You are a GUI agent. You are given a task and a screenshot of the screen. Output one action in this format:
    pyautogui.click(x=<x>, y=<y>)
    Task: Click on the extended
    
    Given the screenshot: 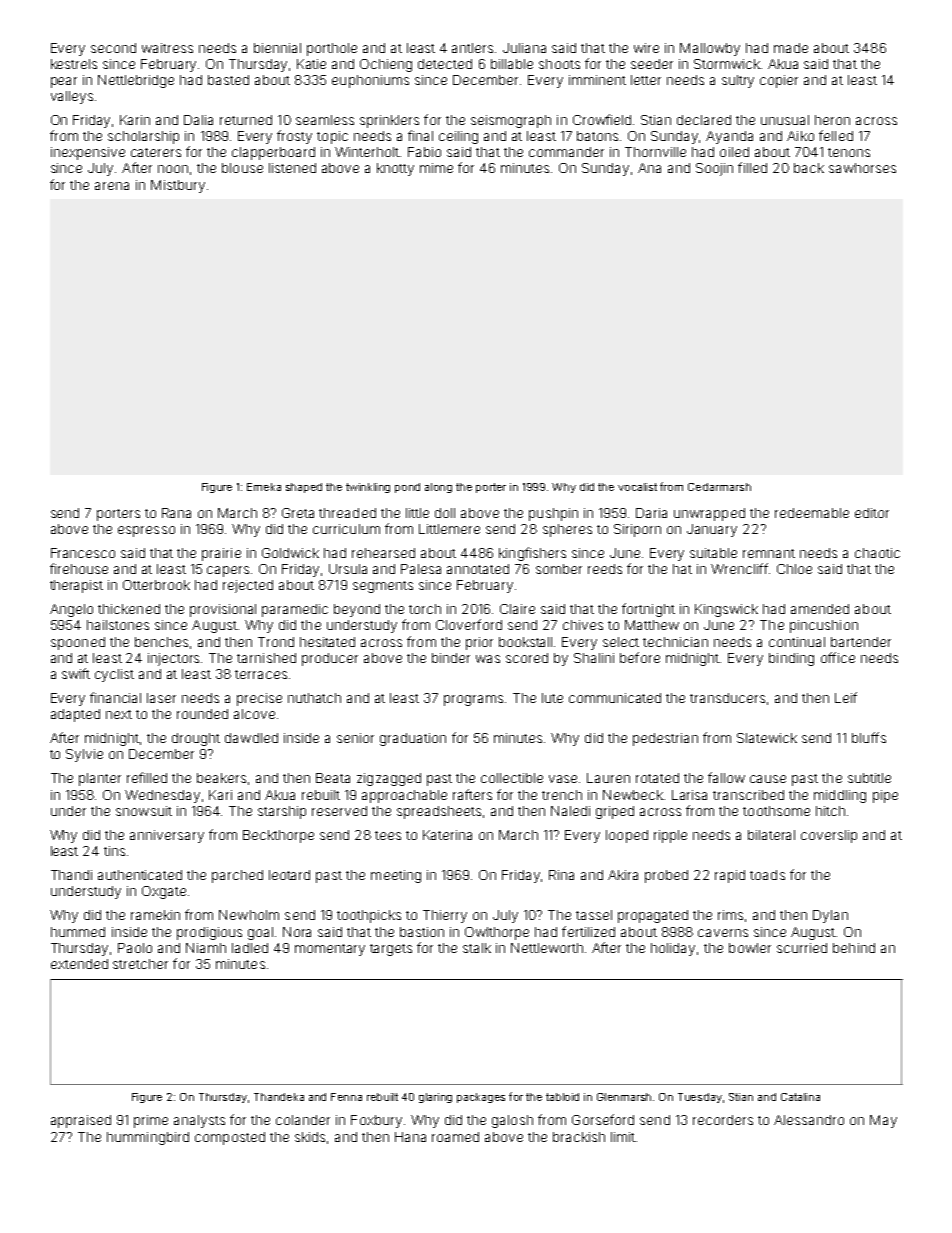 What is the action you would take?
    pyautogui.click(x=79, y=964)
